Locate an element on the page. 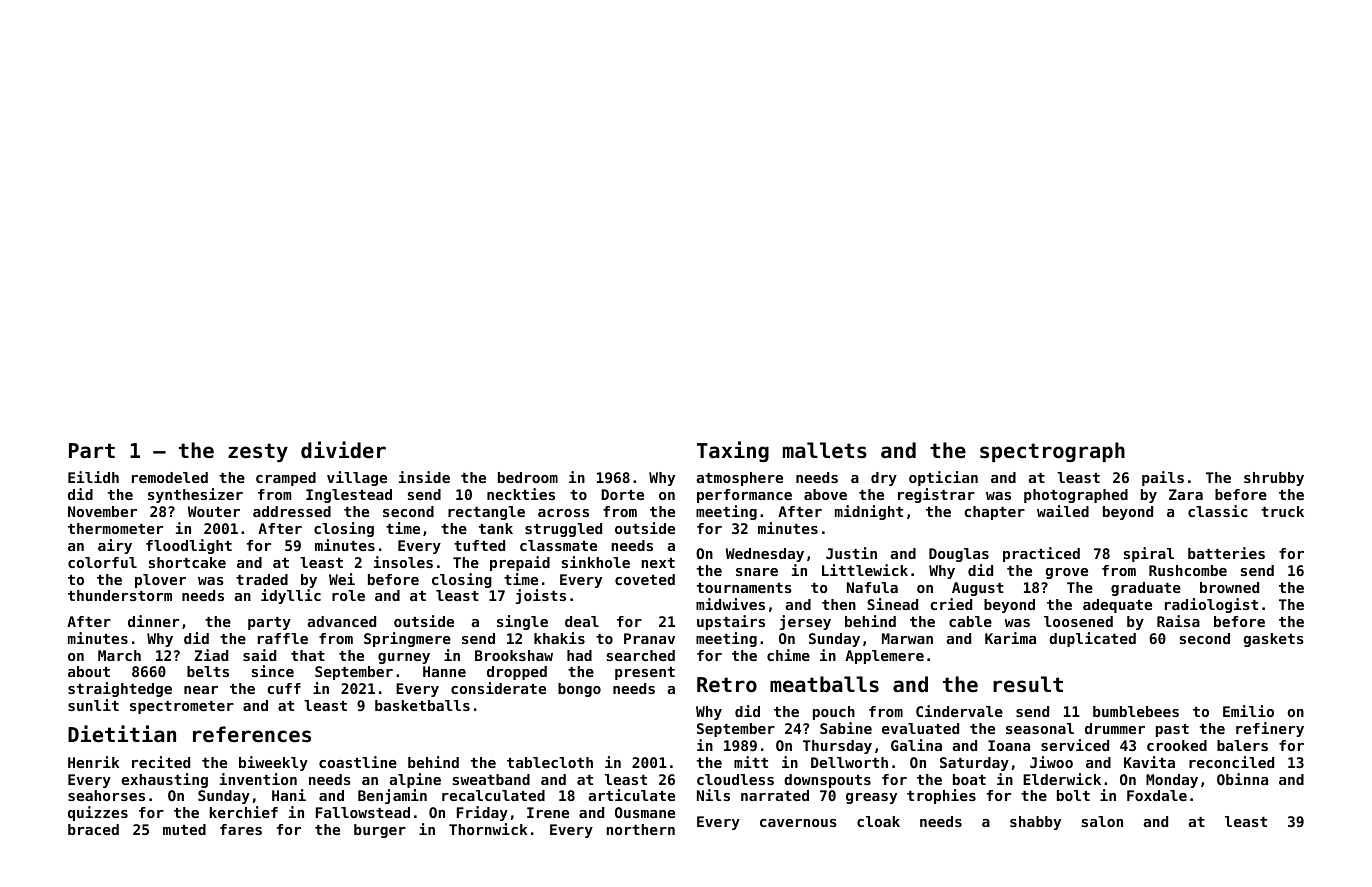 The height and width of the image is (887, 1372). cloudless is located at coordinates (735, 779).
